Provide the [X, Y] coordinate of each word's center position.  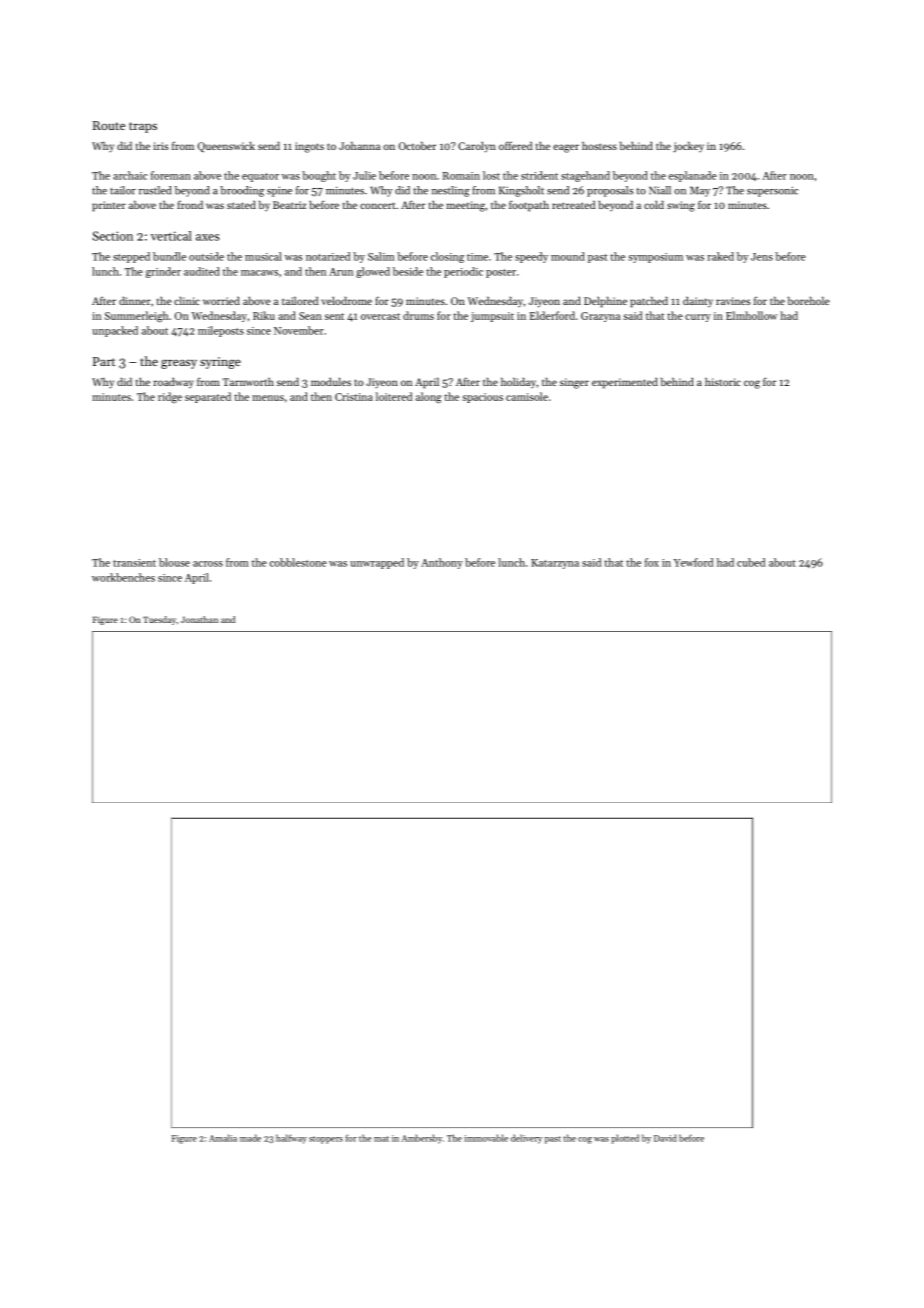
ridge [170, 398]
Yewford [693, 562]
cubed [751, 562]
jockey [688, 147]
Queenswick [226, 146]
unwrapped [377, 563]
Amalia [223, 1138]
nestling [451, 191]
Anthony [442, 563]
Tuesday [159, 620]
